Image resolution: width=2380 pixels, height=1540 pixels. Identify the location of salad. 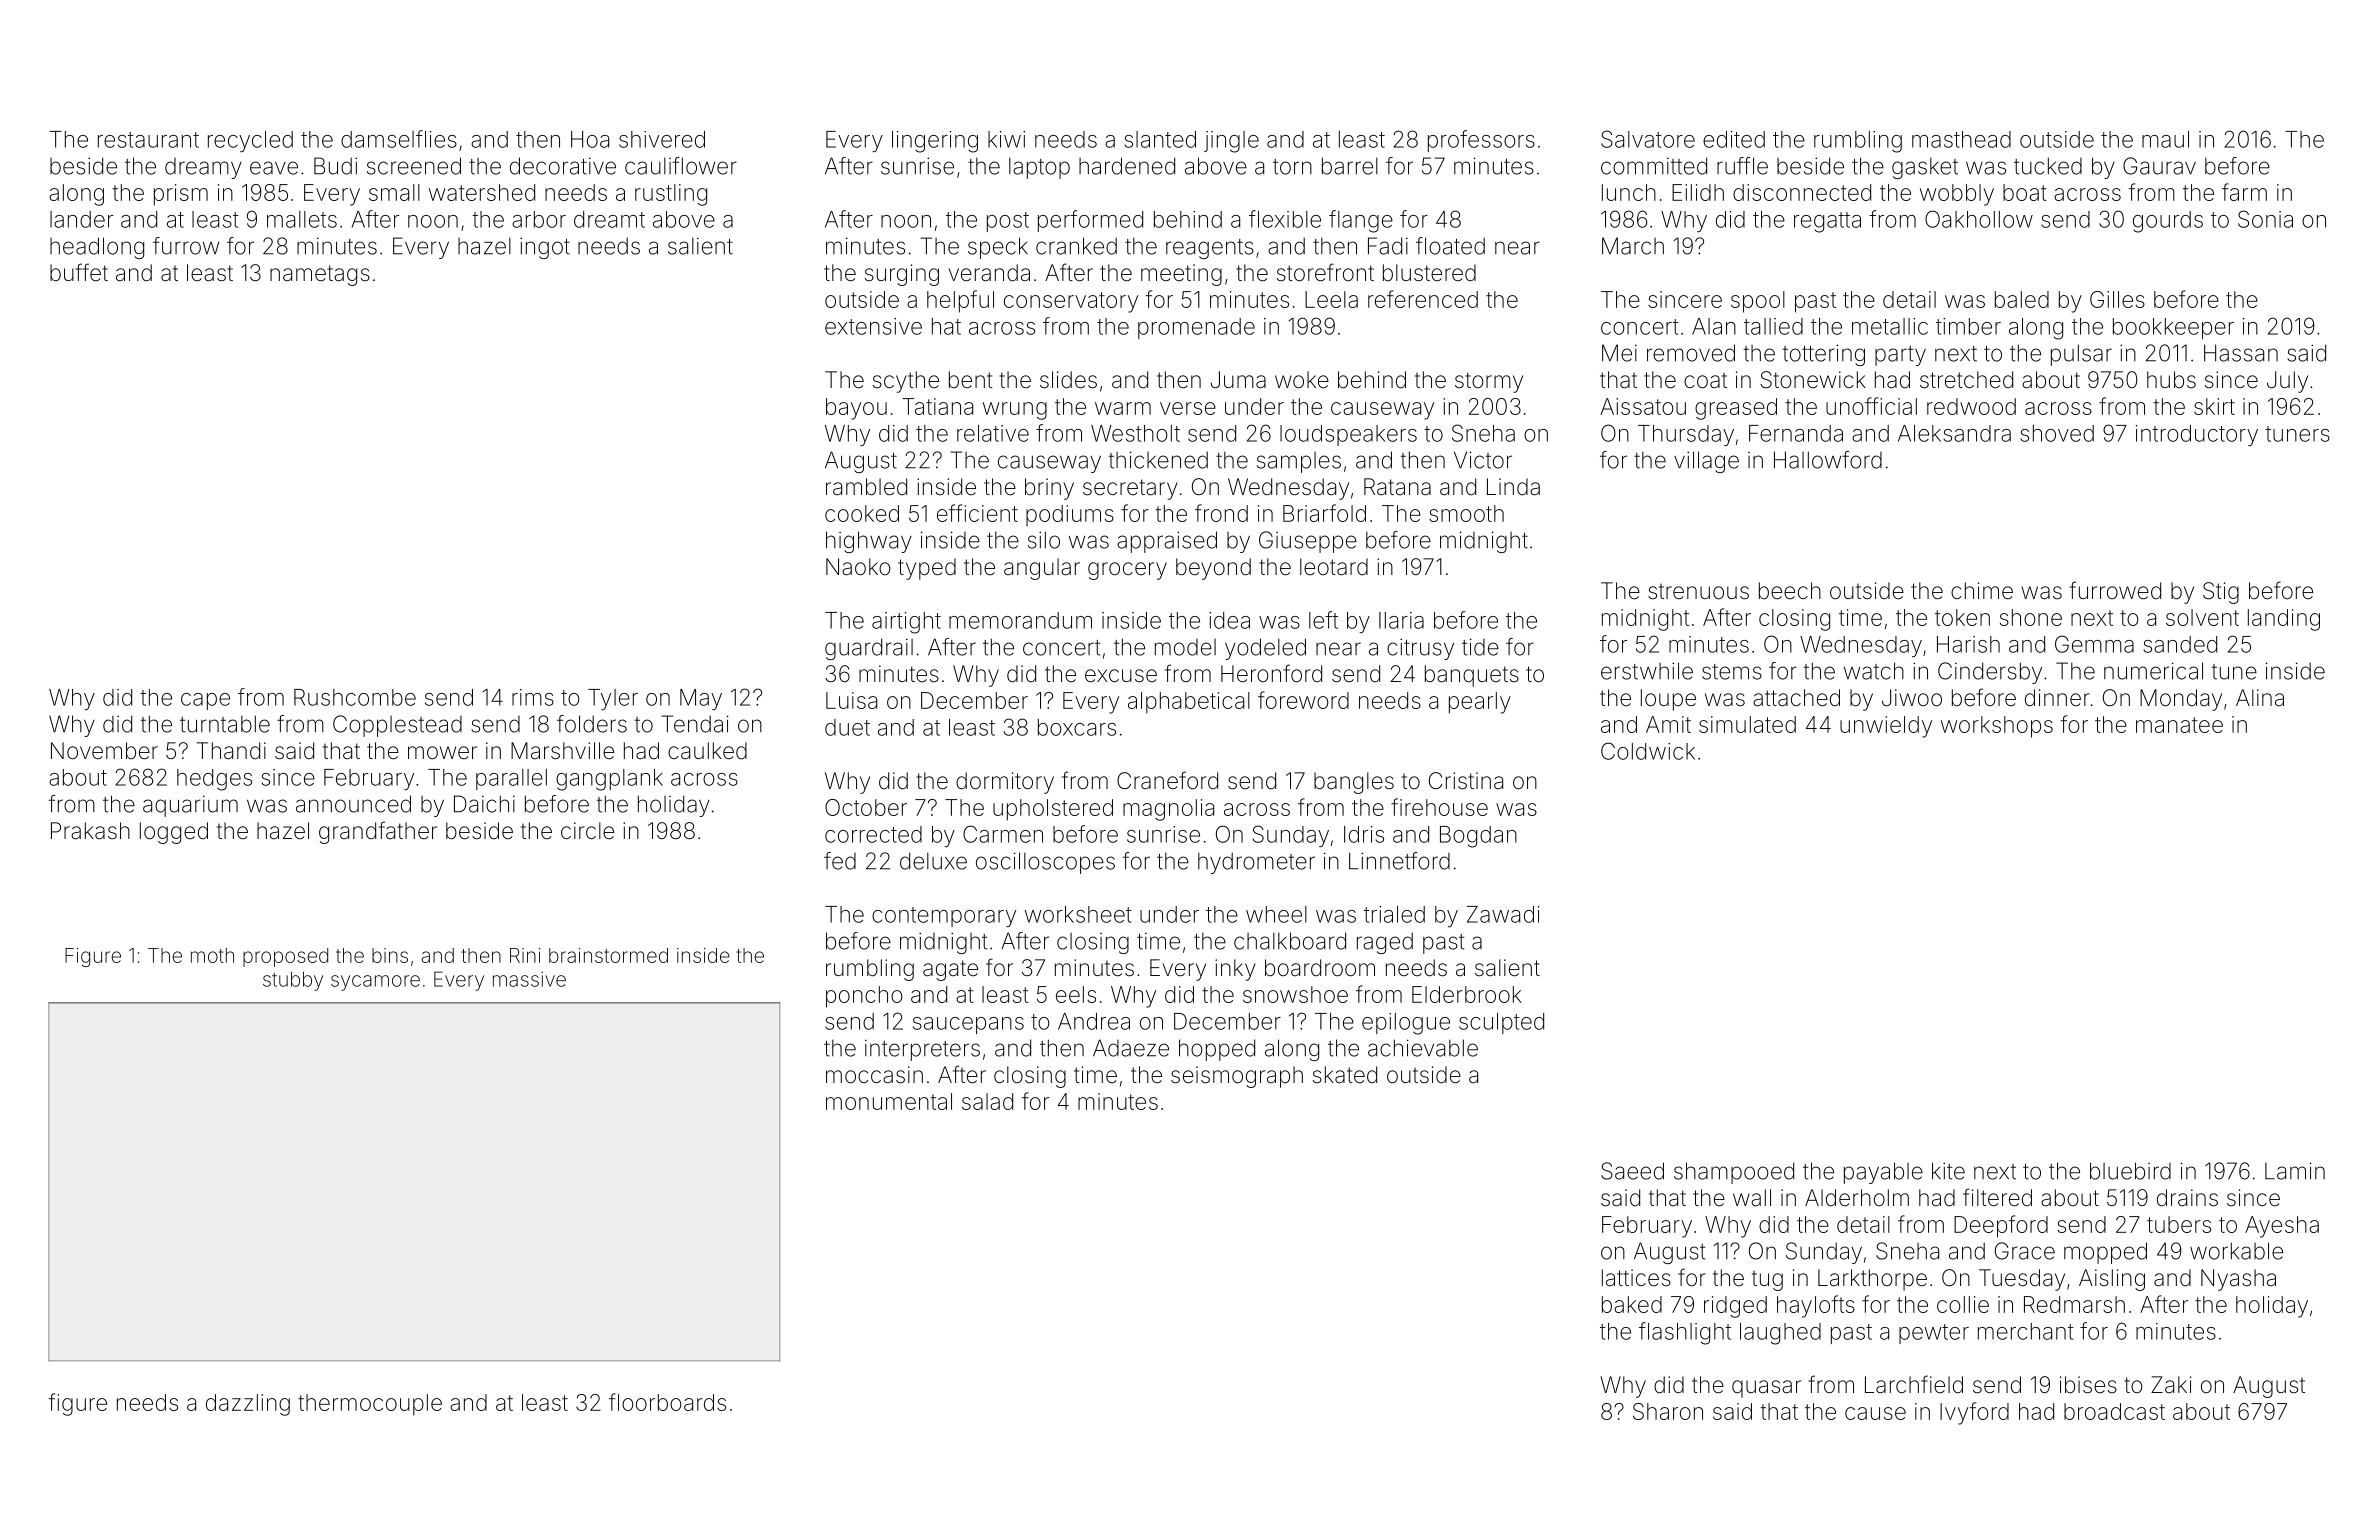
(987, 1101).
